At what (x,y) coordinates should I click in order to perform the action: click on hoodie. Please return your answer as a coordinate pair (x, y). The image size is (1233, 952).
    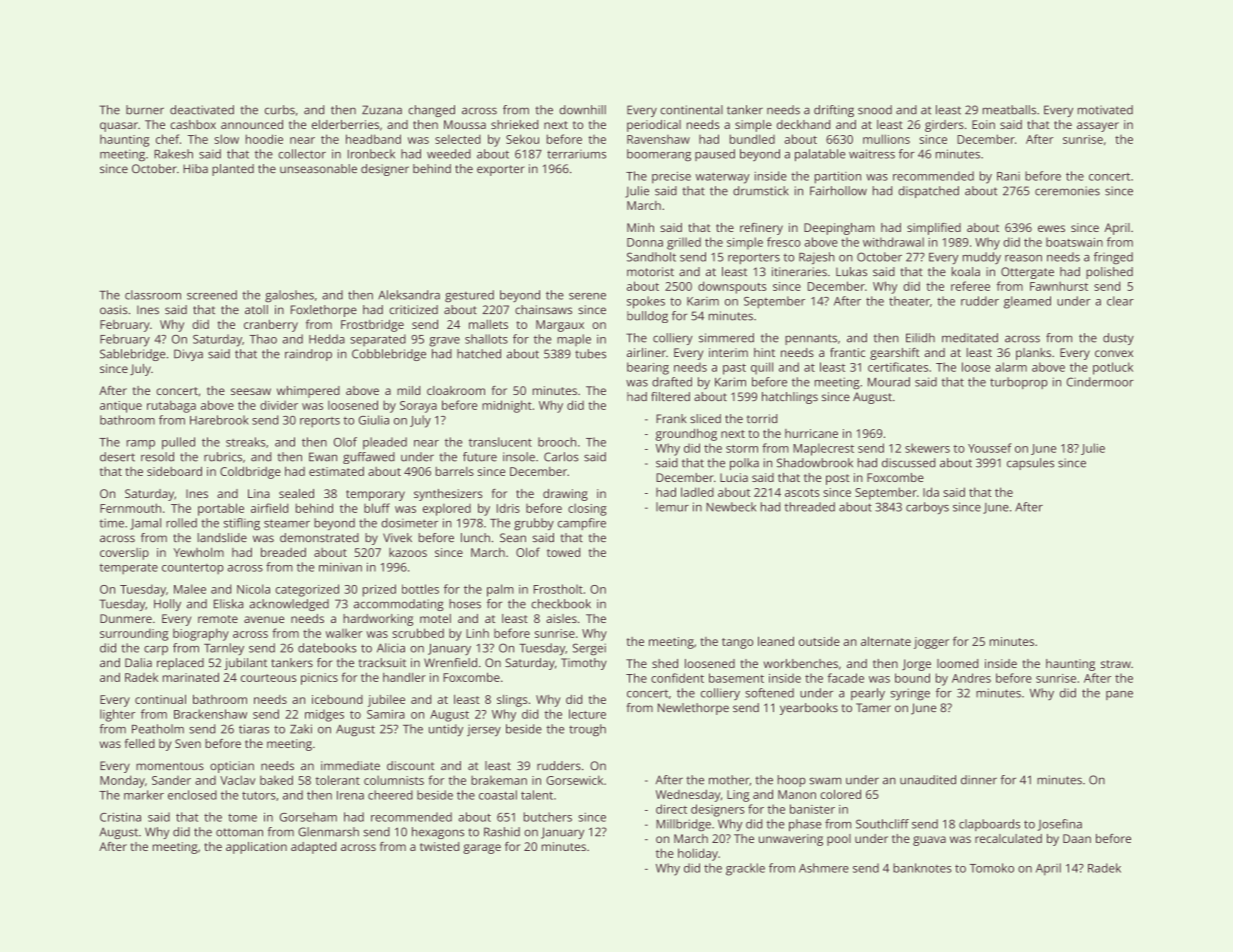
    Looking at the image, I should click on (264, 139).
